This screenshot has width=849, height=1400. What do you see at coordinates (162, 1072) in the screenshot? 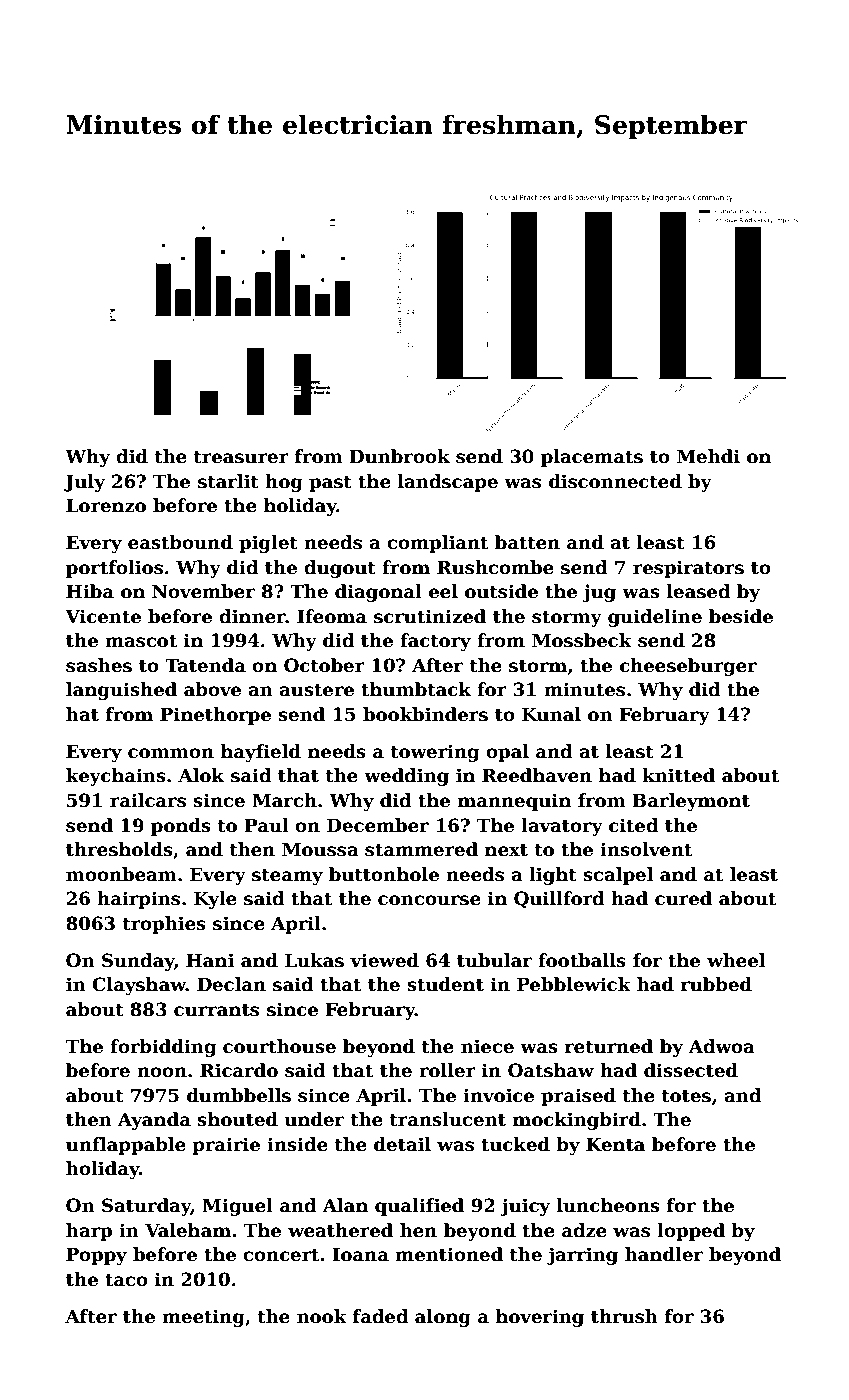
I see `noon` at bounding box center [162, 1072].
